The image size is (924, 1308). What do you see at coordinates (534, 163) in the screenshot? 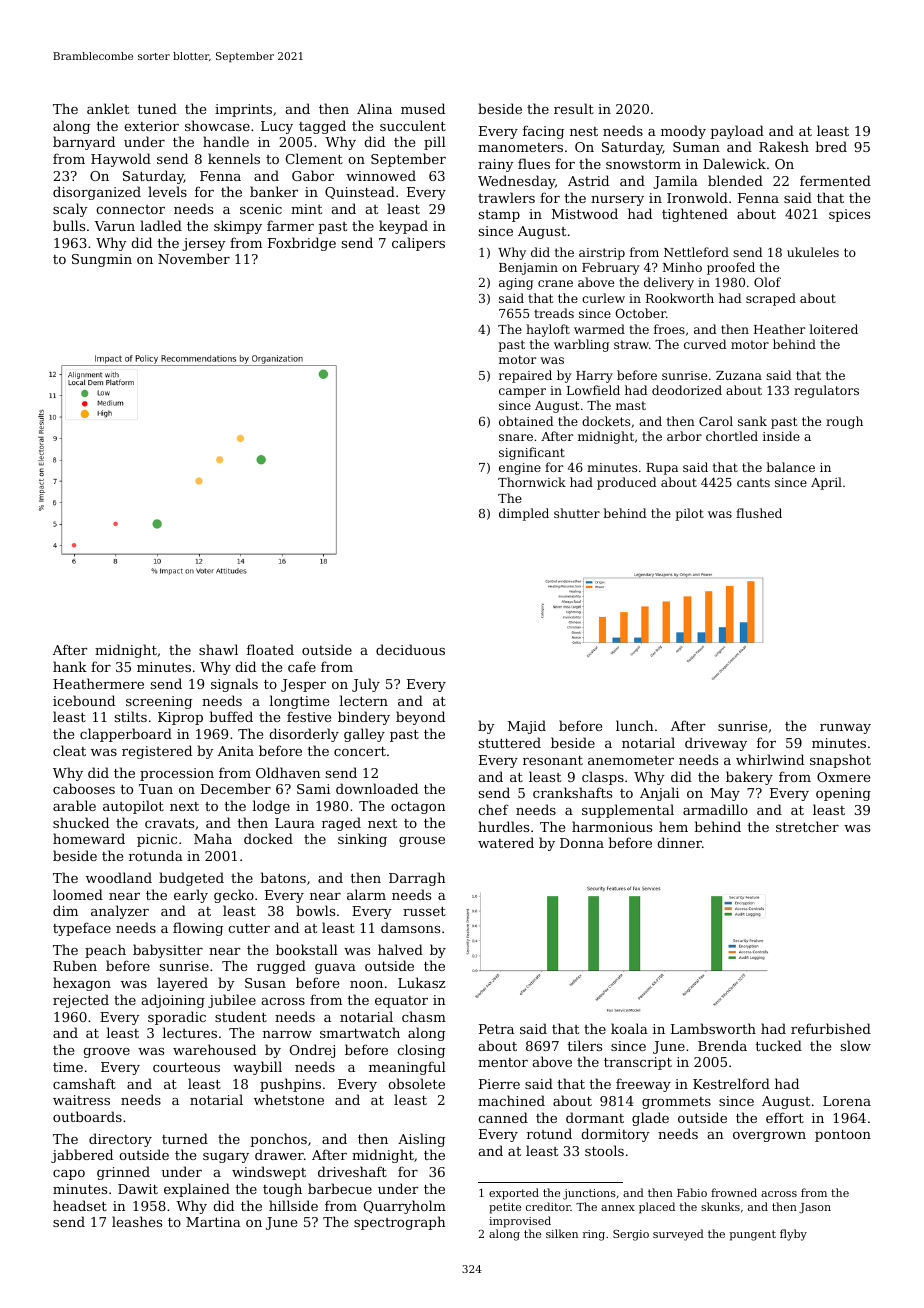
I see `flues` at bounding box center [534, 163].
